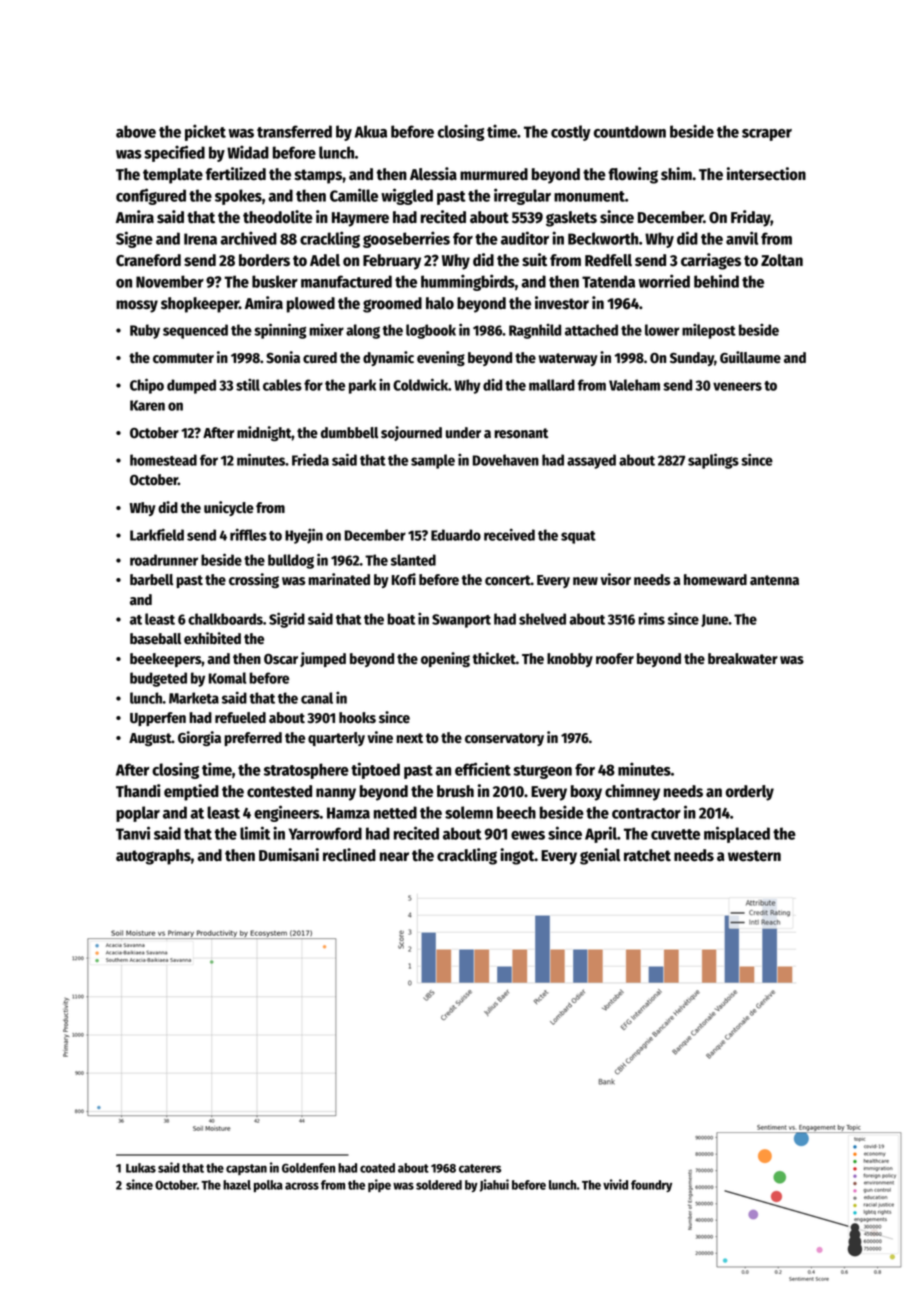 This document has width=924, height=1314. Describe the element at coordinates (647, 855) in the document. I see `ratchet` at that location.
